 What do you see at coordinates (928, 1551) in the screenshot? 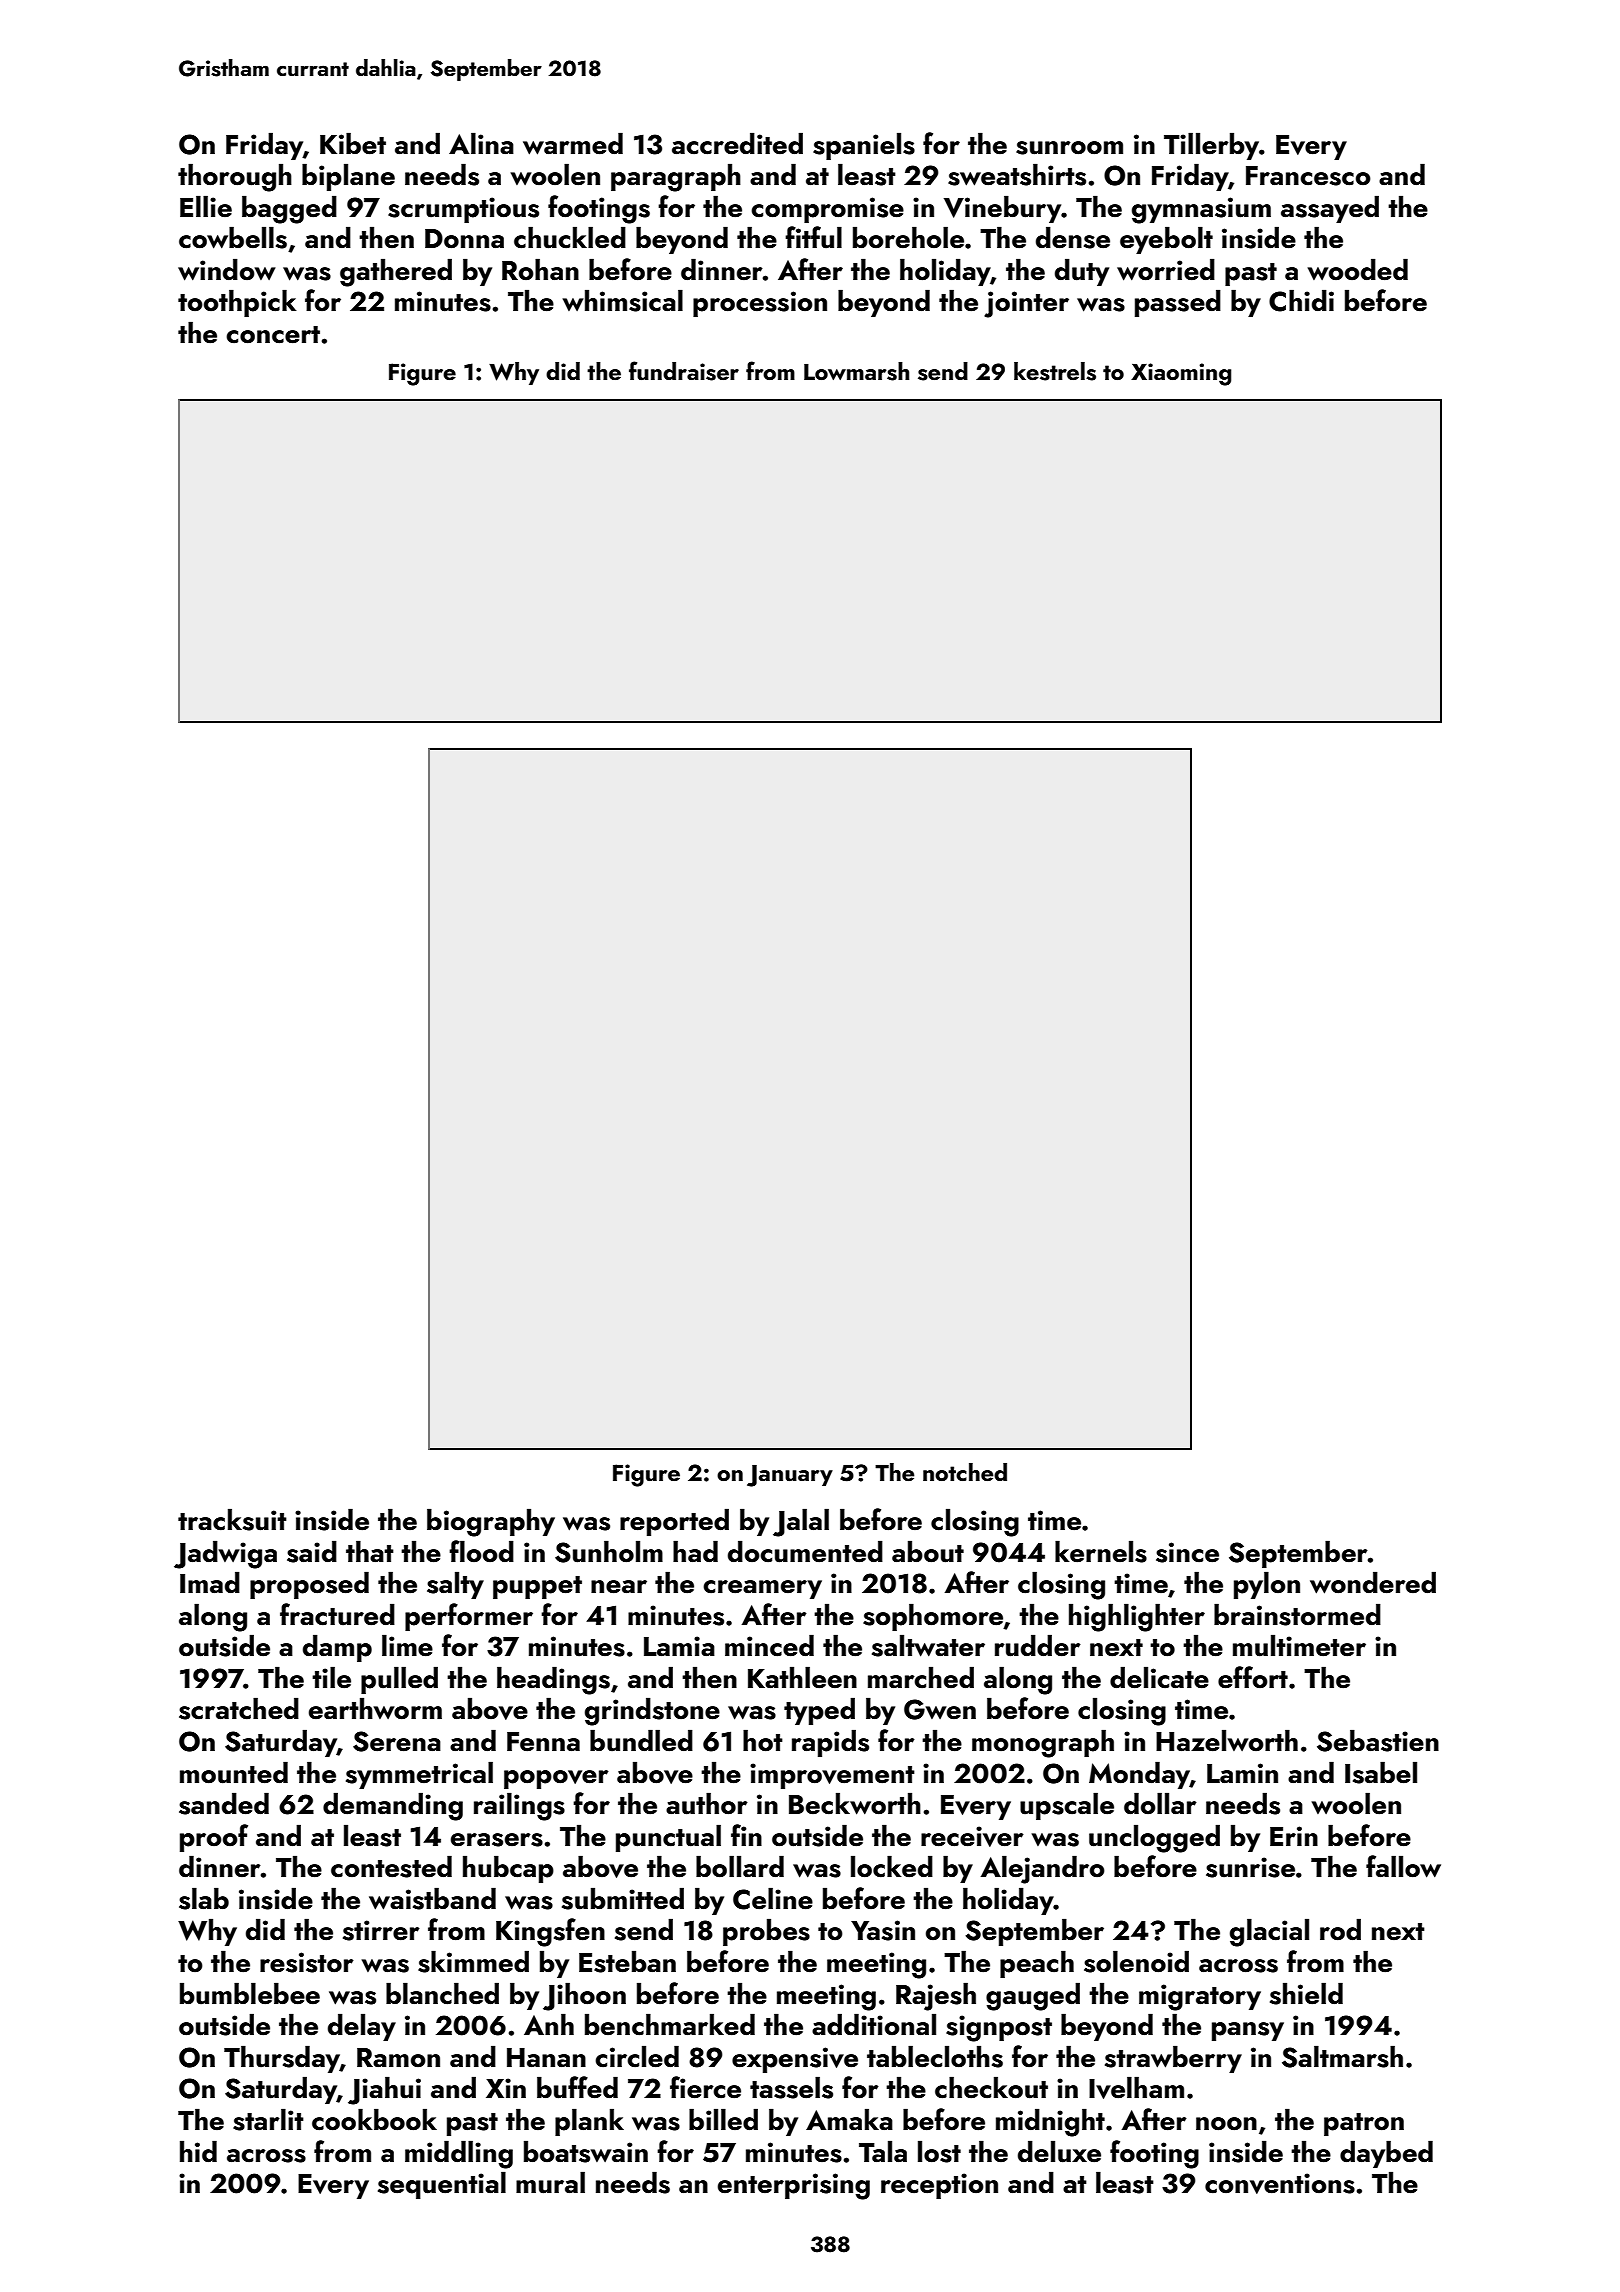
I see `about` at bounding box center [928, 1551].
